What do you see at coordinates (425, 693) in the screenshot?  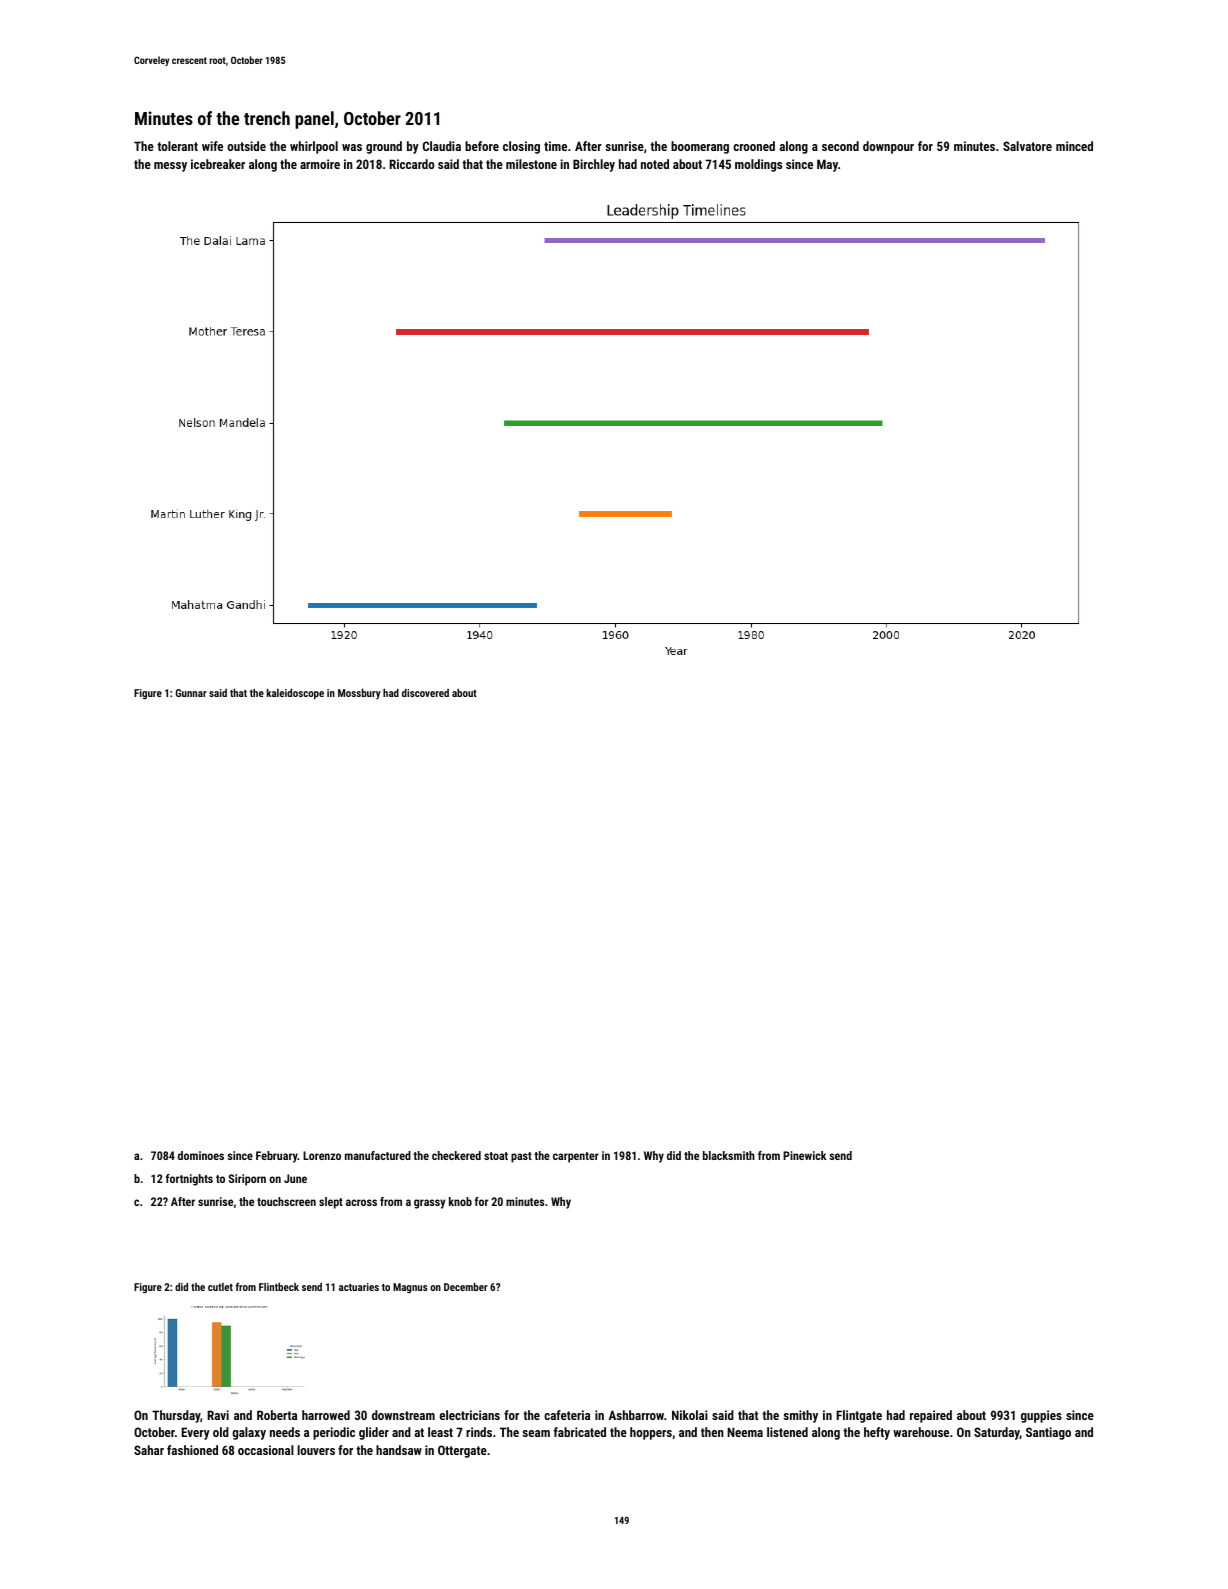 I see `discovered` at bounding box center [425, 693].
